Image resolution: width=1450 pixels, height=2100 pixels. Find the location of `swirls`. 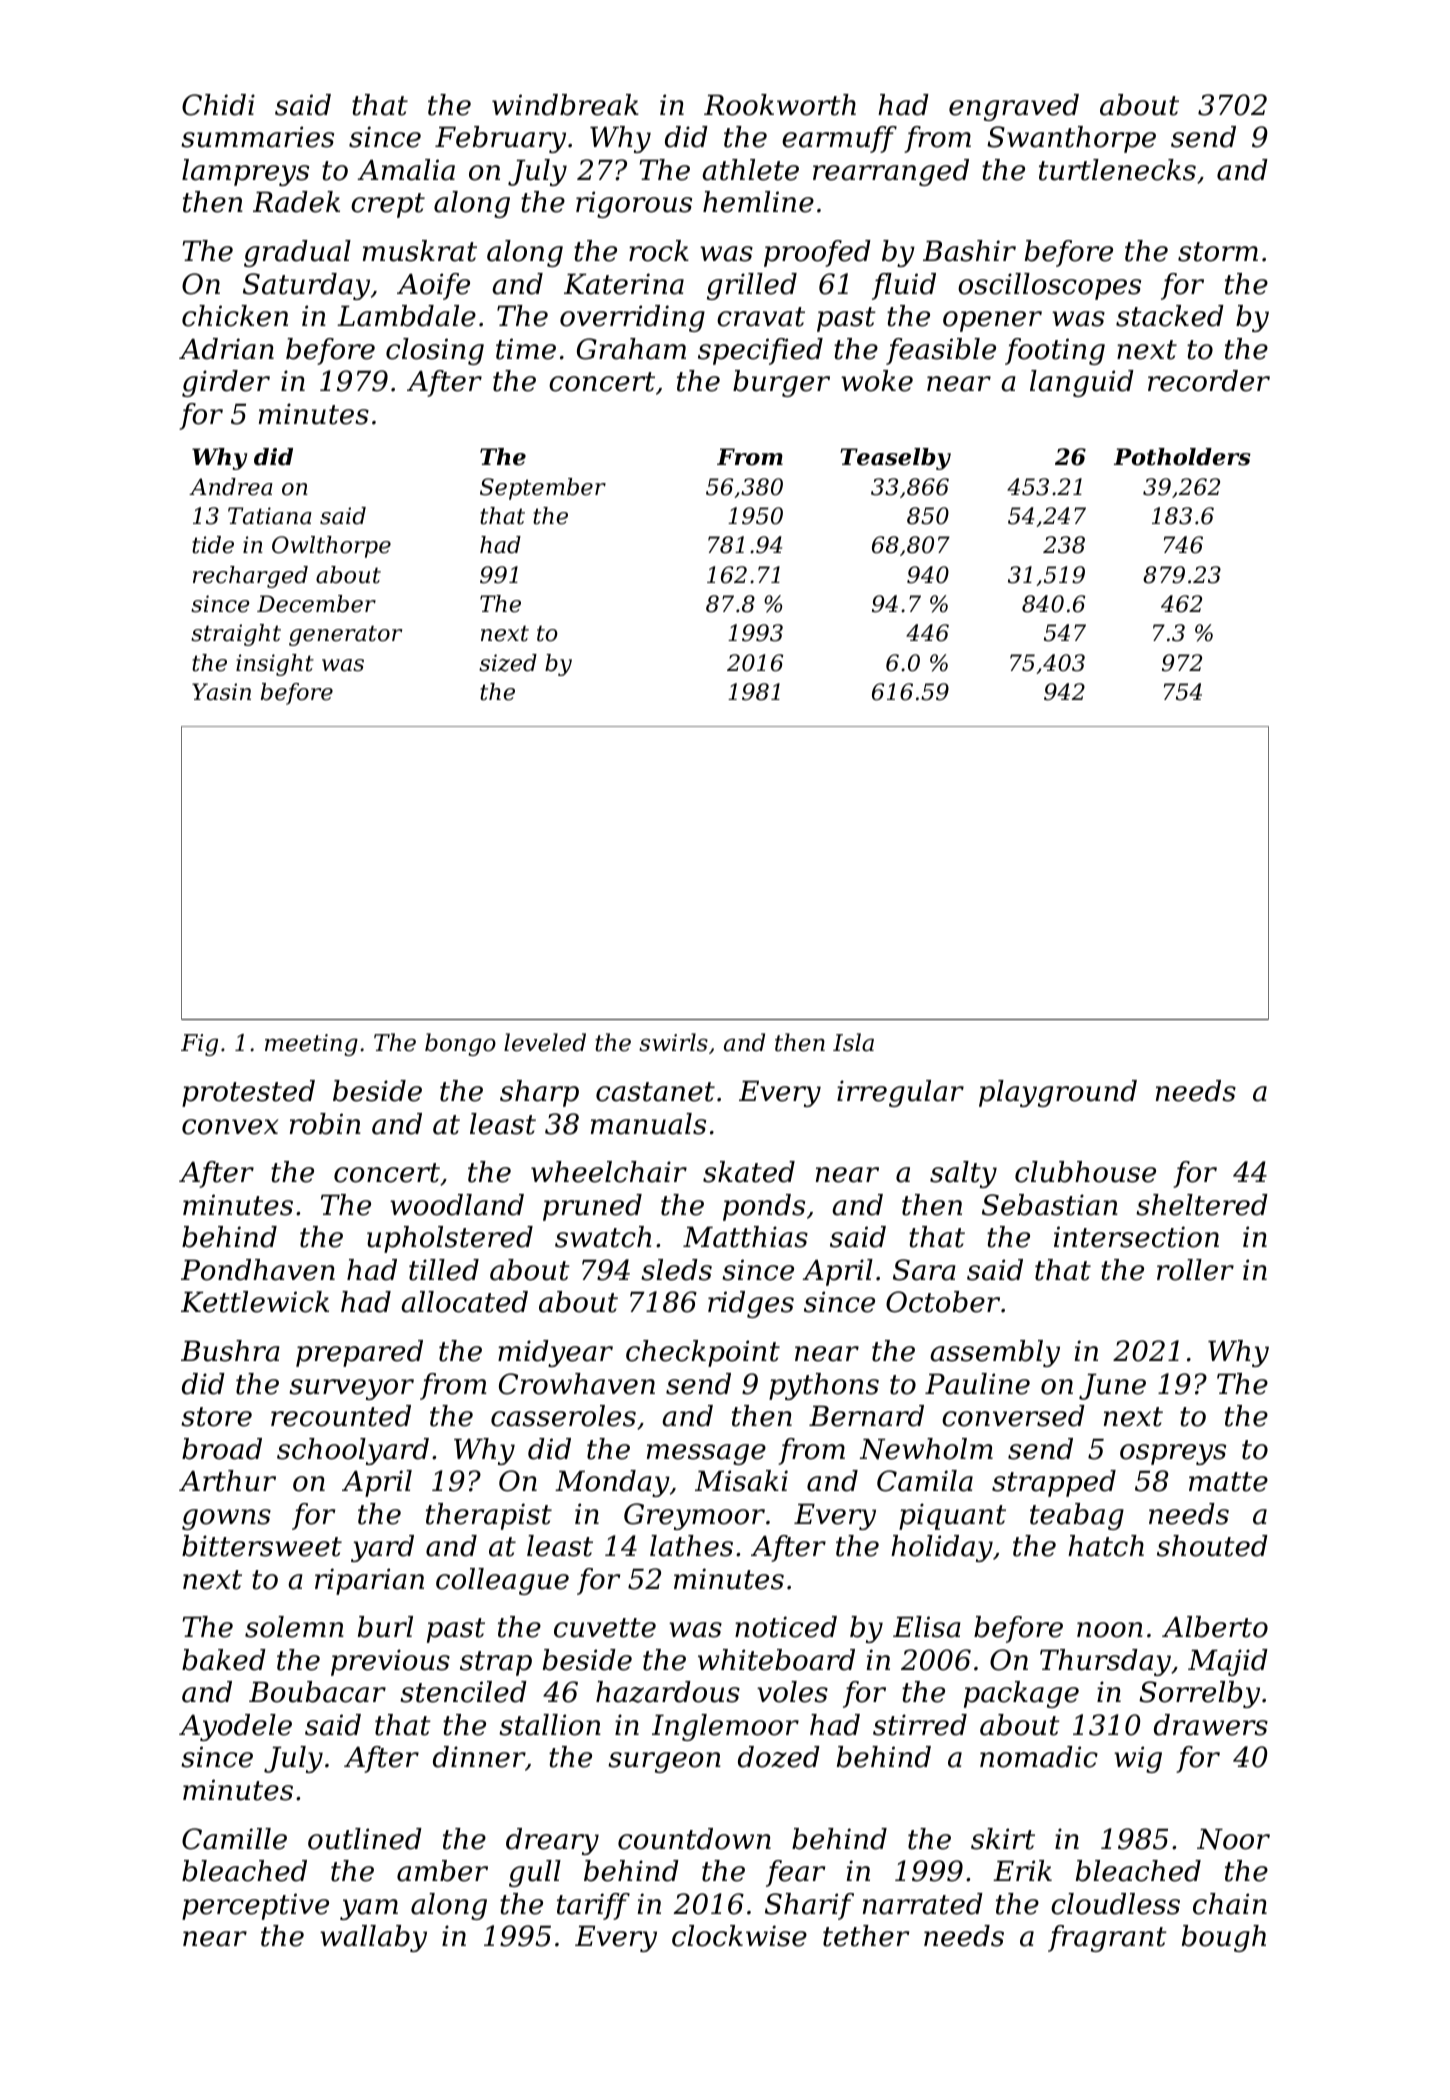

swirls is located at coordinates (673, 1042).
